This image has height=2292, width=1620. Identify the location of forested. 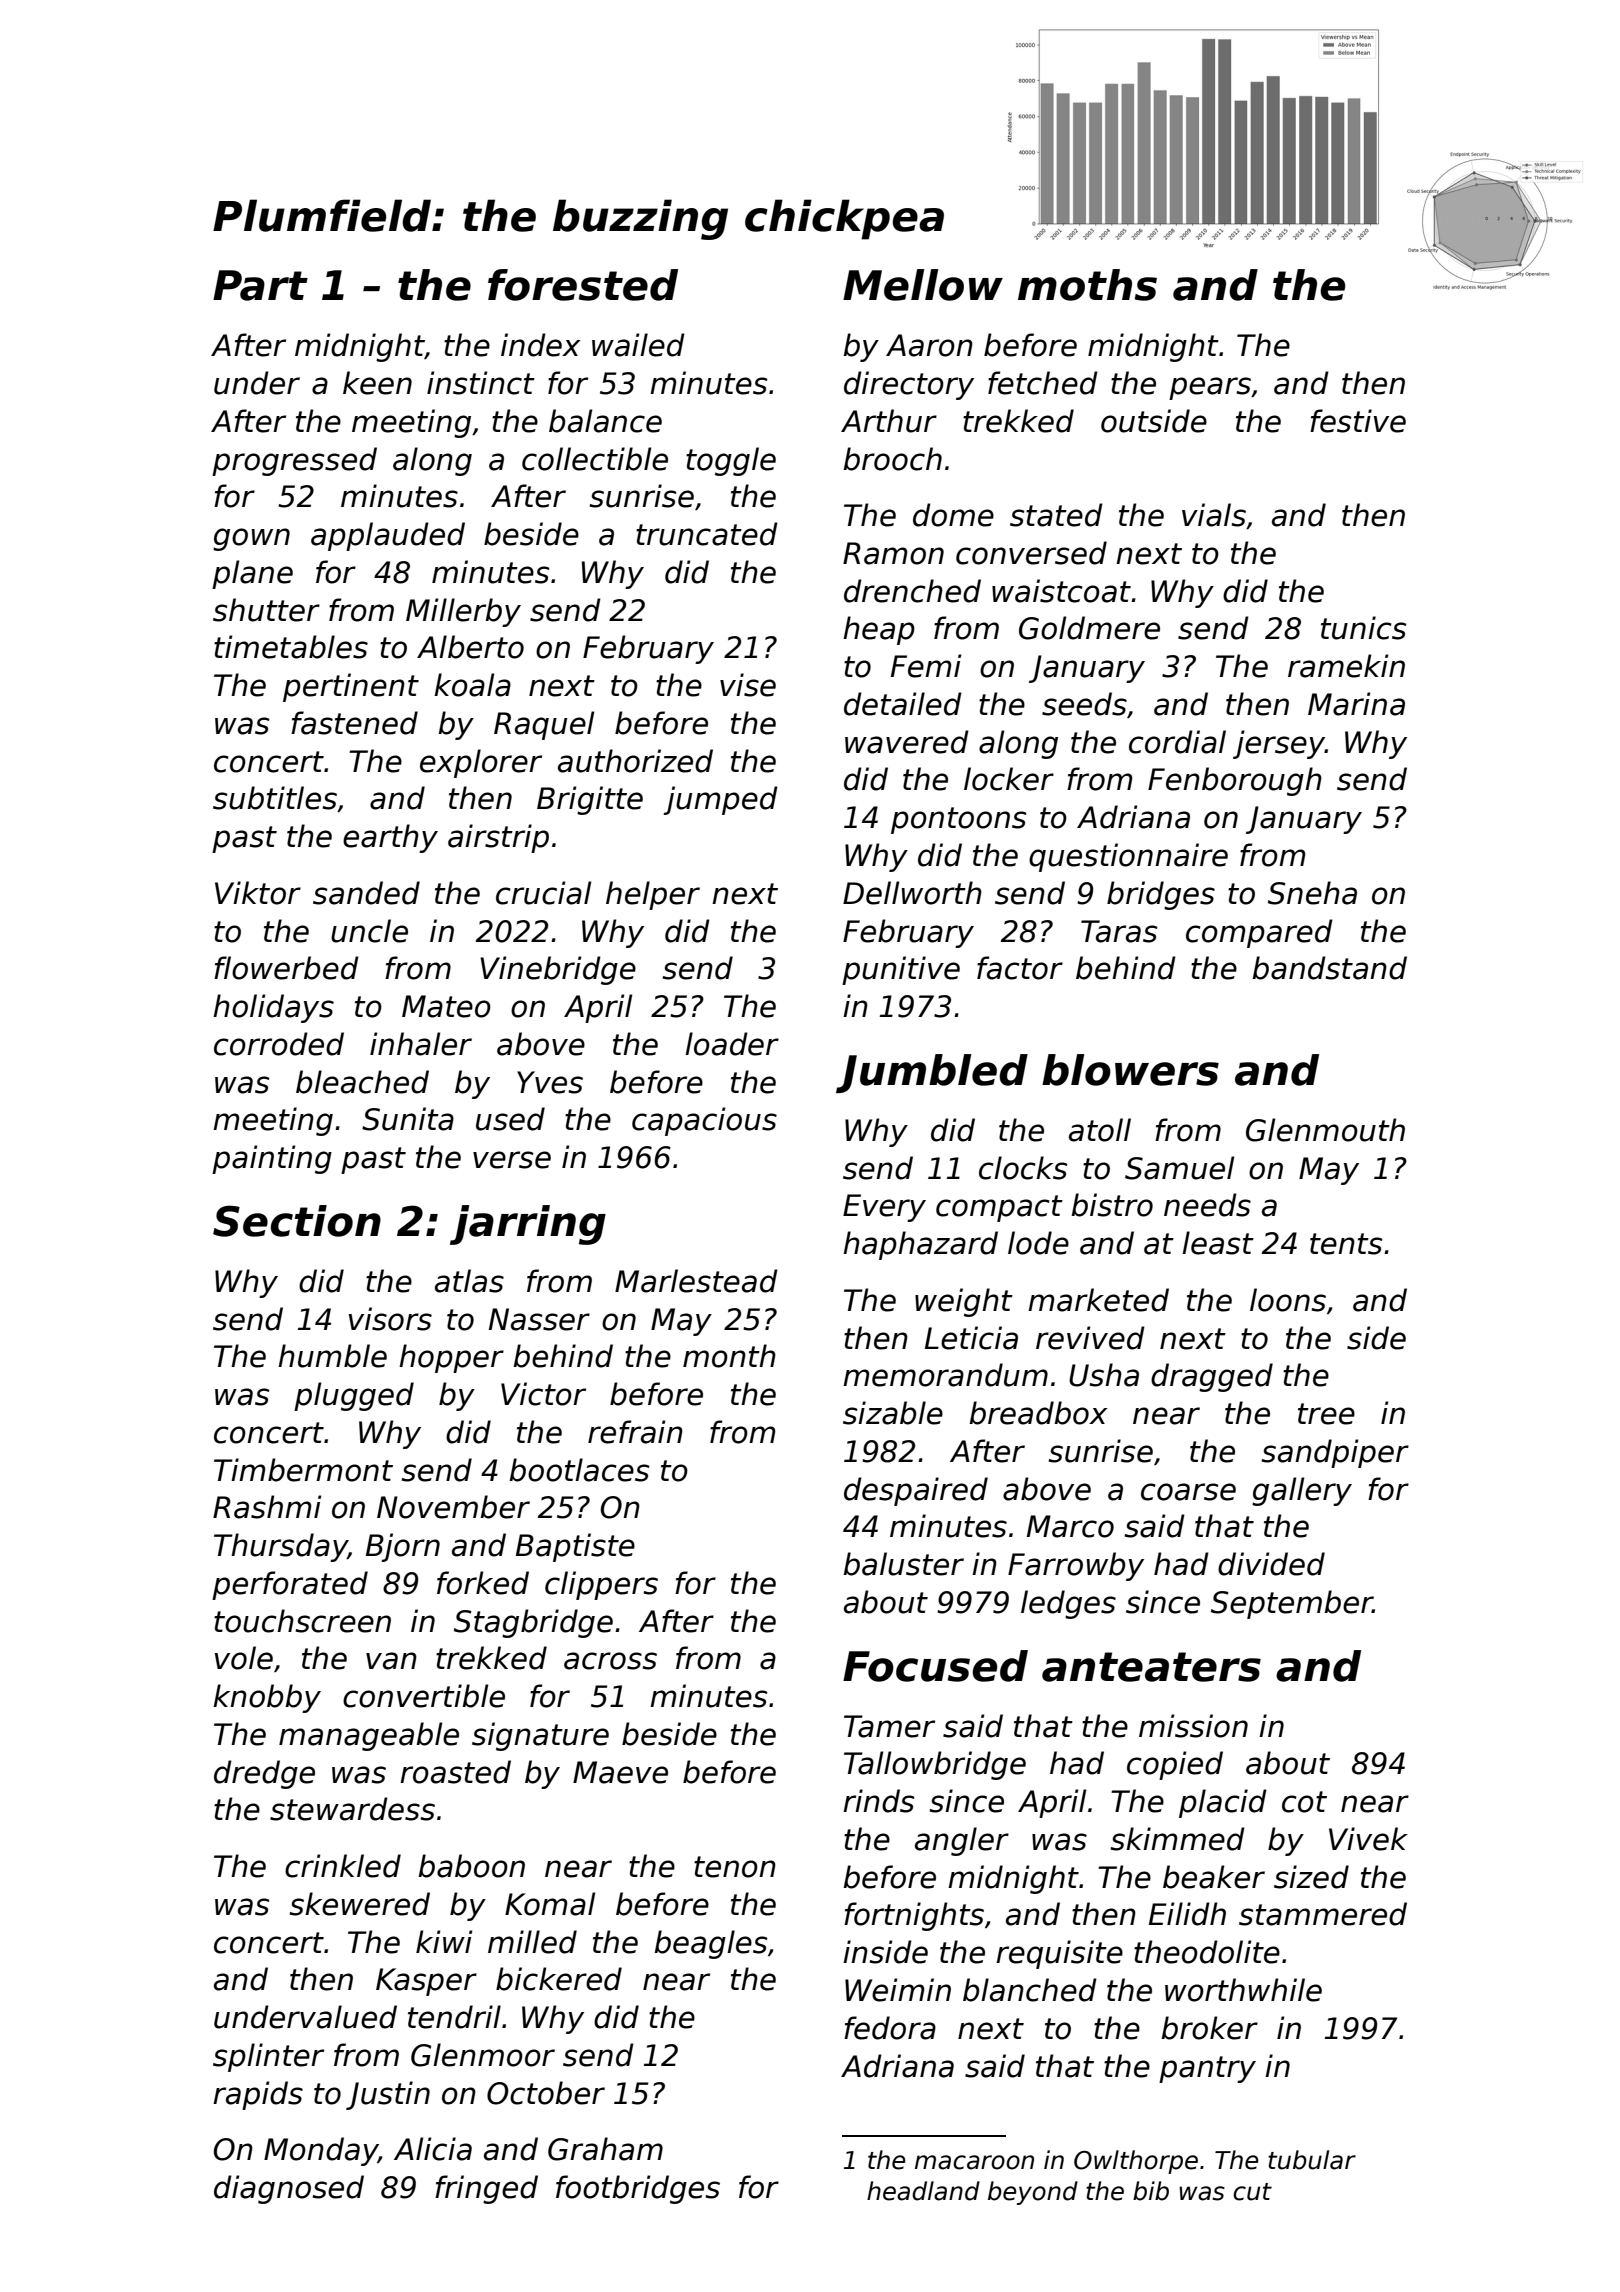
(583, 285).
